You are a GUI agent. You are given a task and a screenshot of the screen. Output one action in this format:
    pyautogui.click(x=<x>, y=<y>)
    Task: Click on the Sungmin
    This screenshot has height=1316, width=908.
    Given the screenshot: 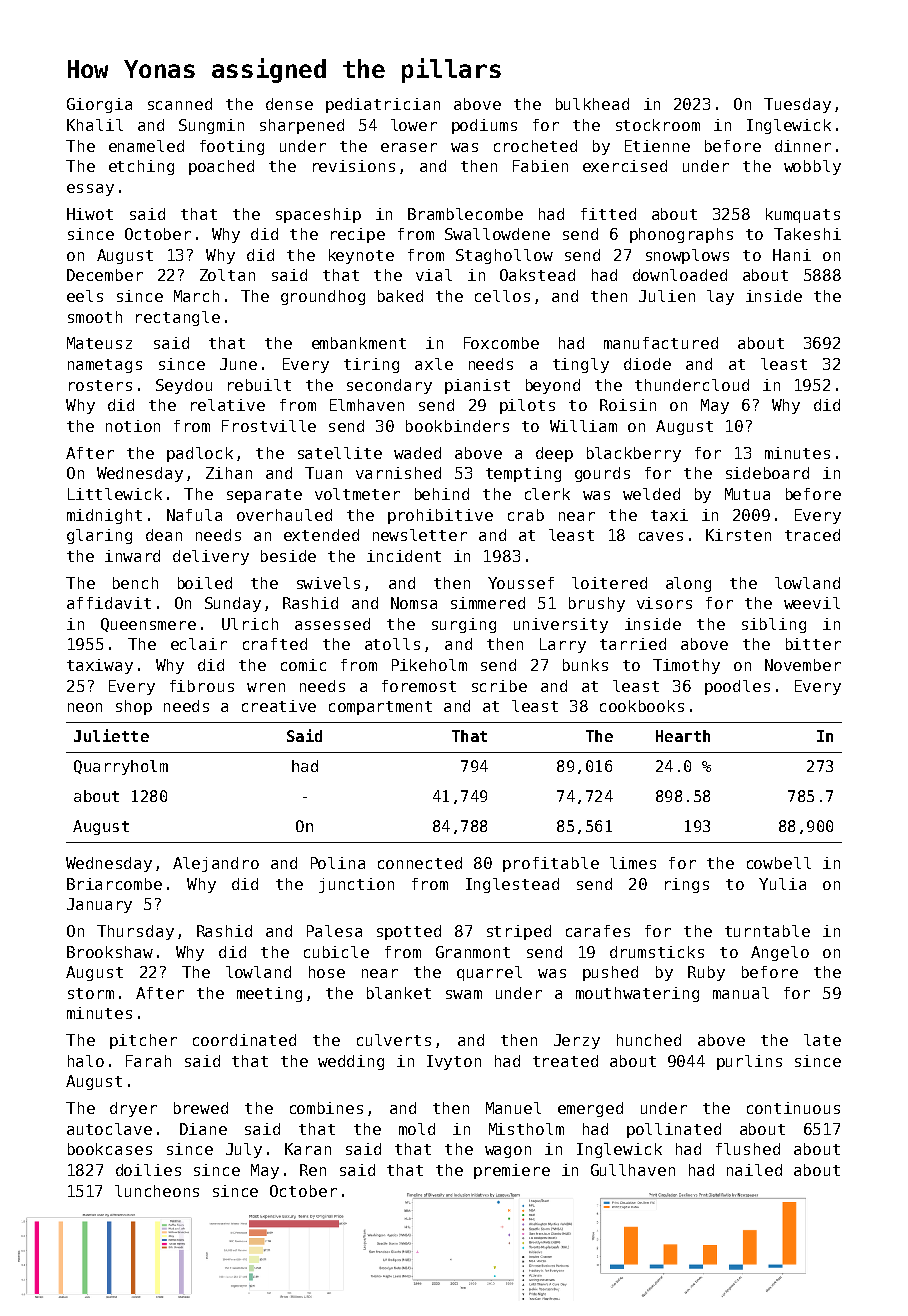 What is the action you would take?
    pyautogui.click(x=211, y=126)
